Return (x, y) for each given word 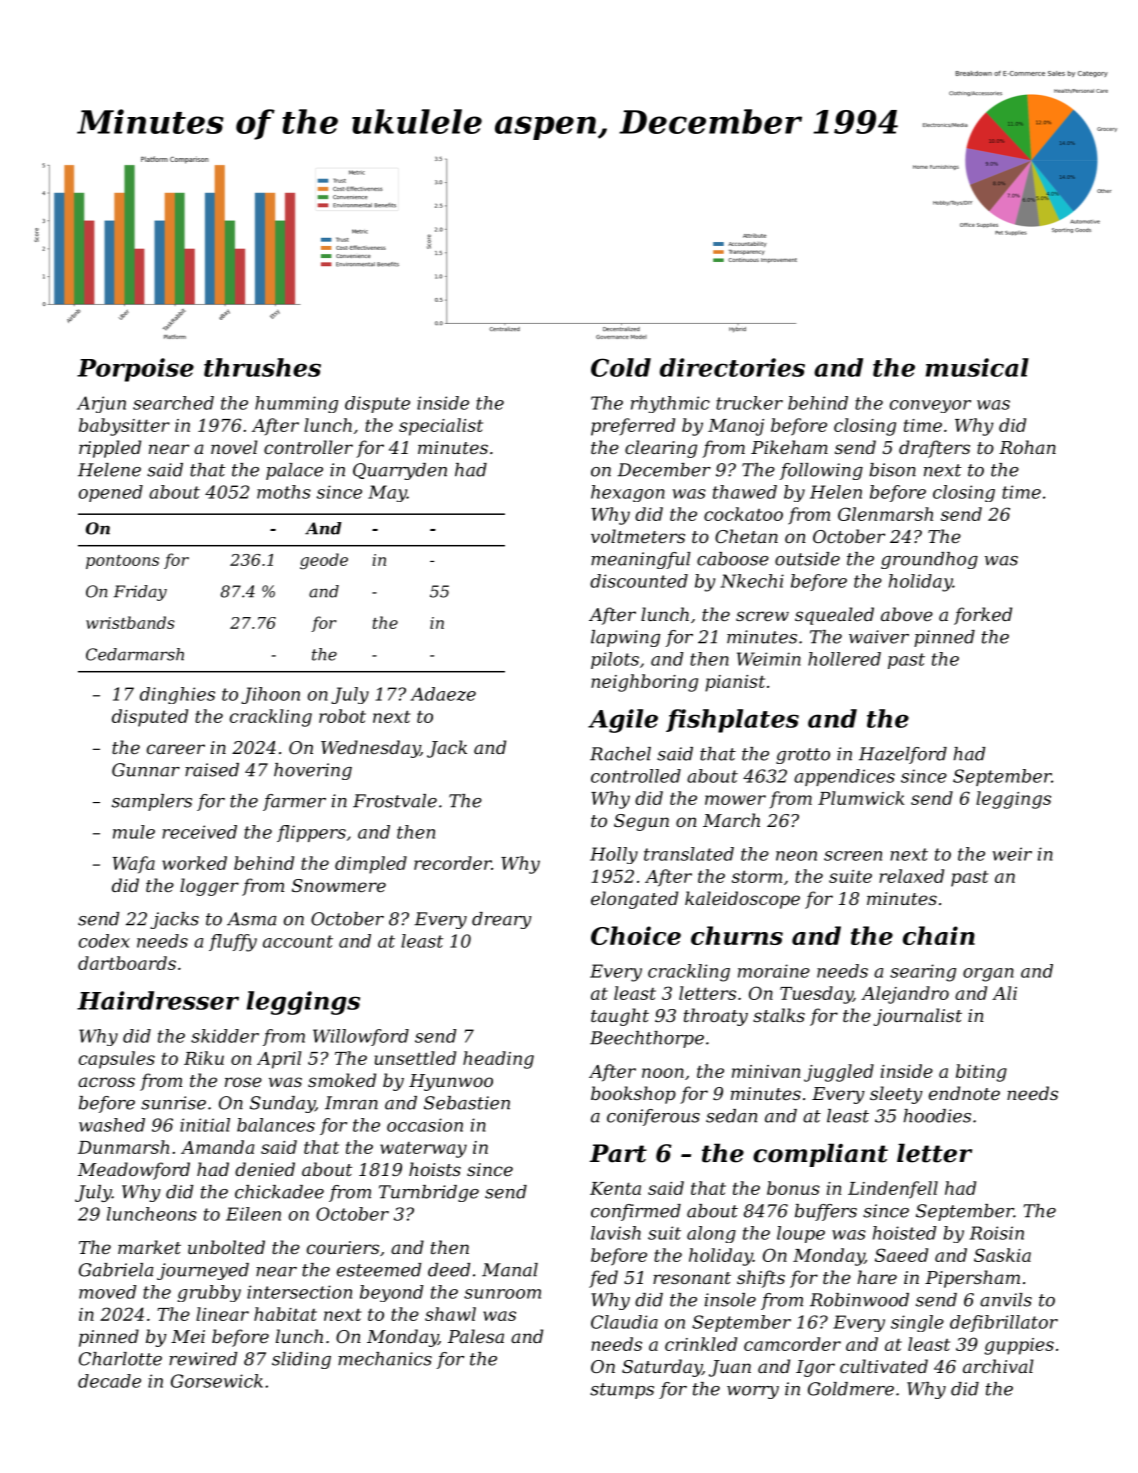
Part (618, 1153)
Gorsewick (217, 1381)
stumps (622, 1391)
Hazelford (903, 755)
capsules (117, 1060)
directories (732, 367)
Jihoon (270, 695)
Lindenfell (893, 1190)
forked (983, 616)
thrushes (262, 367)
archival (998, 1366)
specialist (441, 427)
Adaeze (443, 694)
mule (134, 832)
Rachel (620, 754)
